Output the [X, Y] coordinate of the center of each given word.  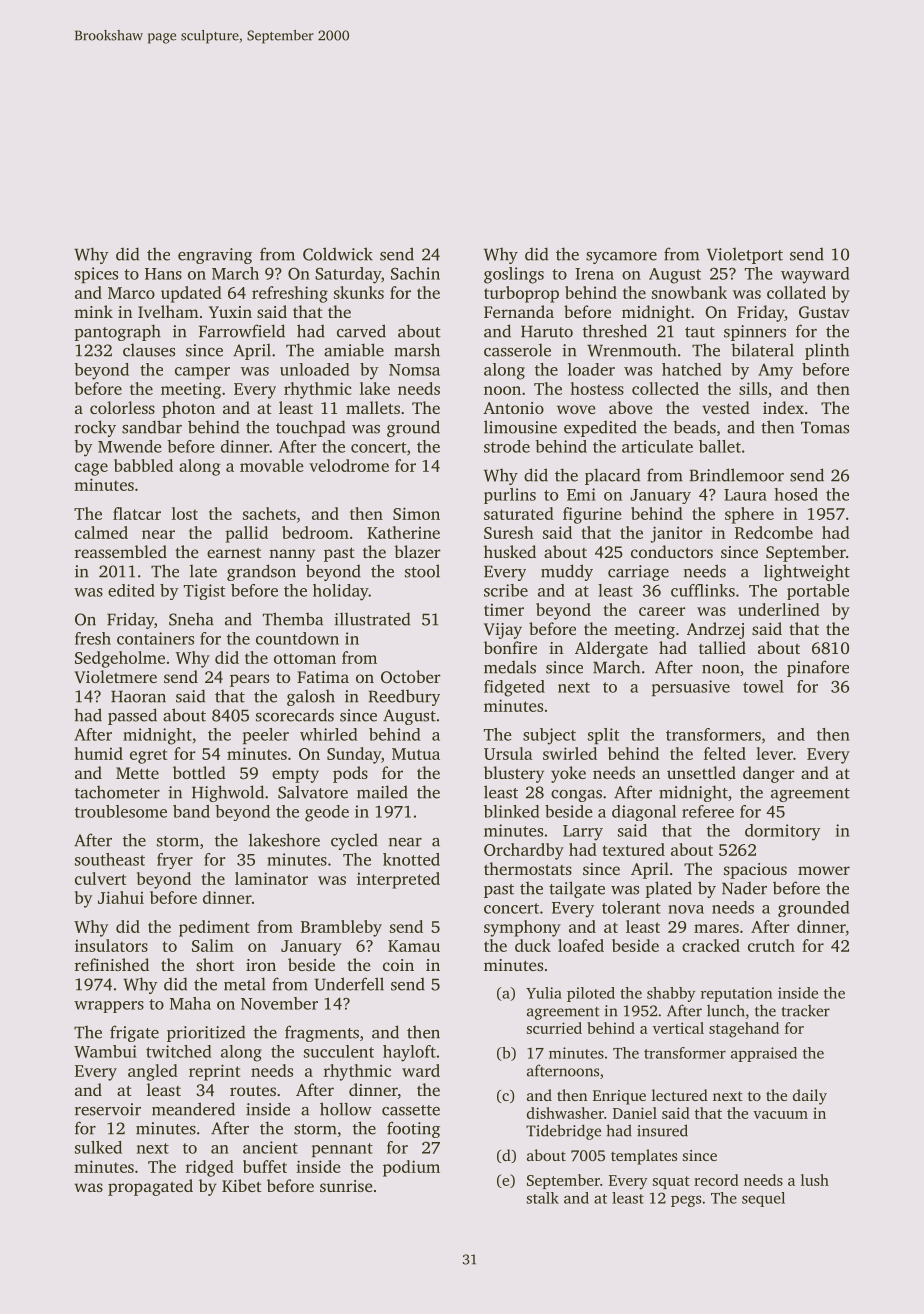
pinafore [818, 668]
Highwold [228, 793]
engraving [215, 256]
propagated [150, 1187]
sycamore [621, 258]
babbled [143, 465]
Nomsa [414, 370]
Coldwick [338, 254]
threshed [615, 331]
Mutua [416, 754]
